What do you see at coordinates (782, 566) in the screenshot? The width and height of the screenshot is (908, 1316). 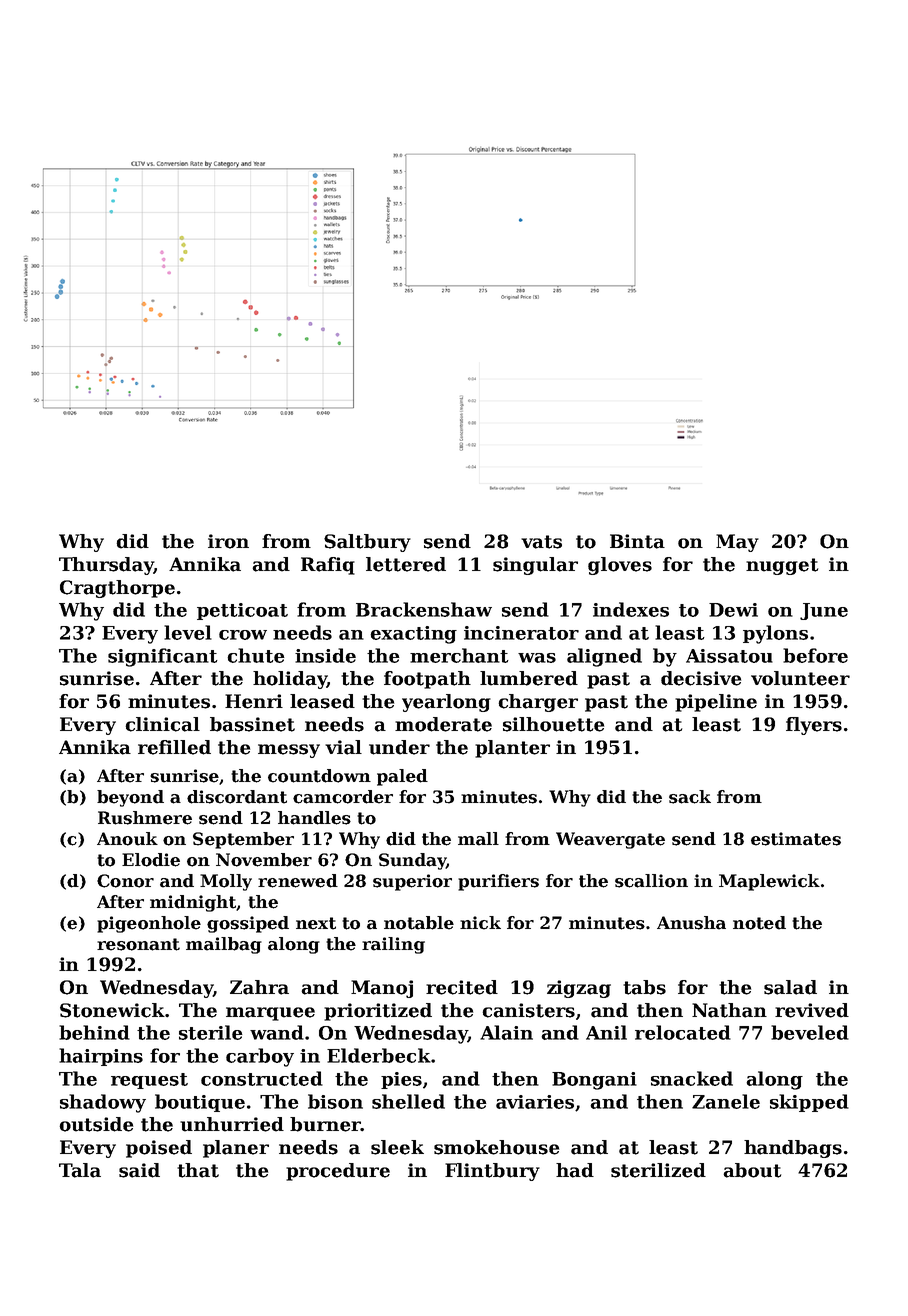 I see `nugget` at bounding box center [782, 566].
